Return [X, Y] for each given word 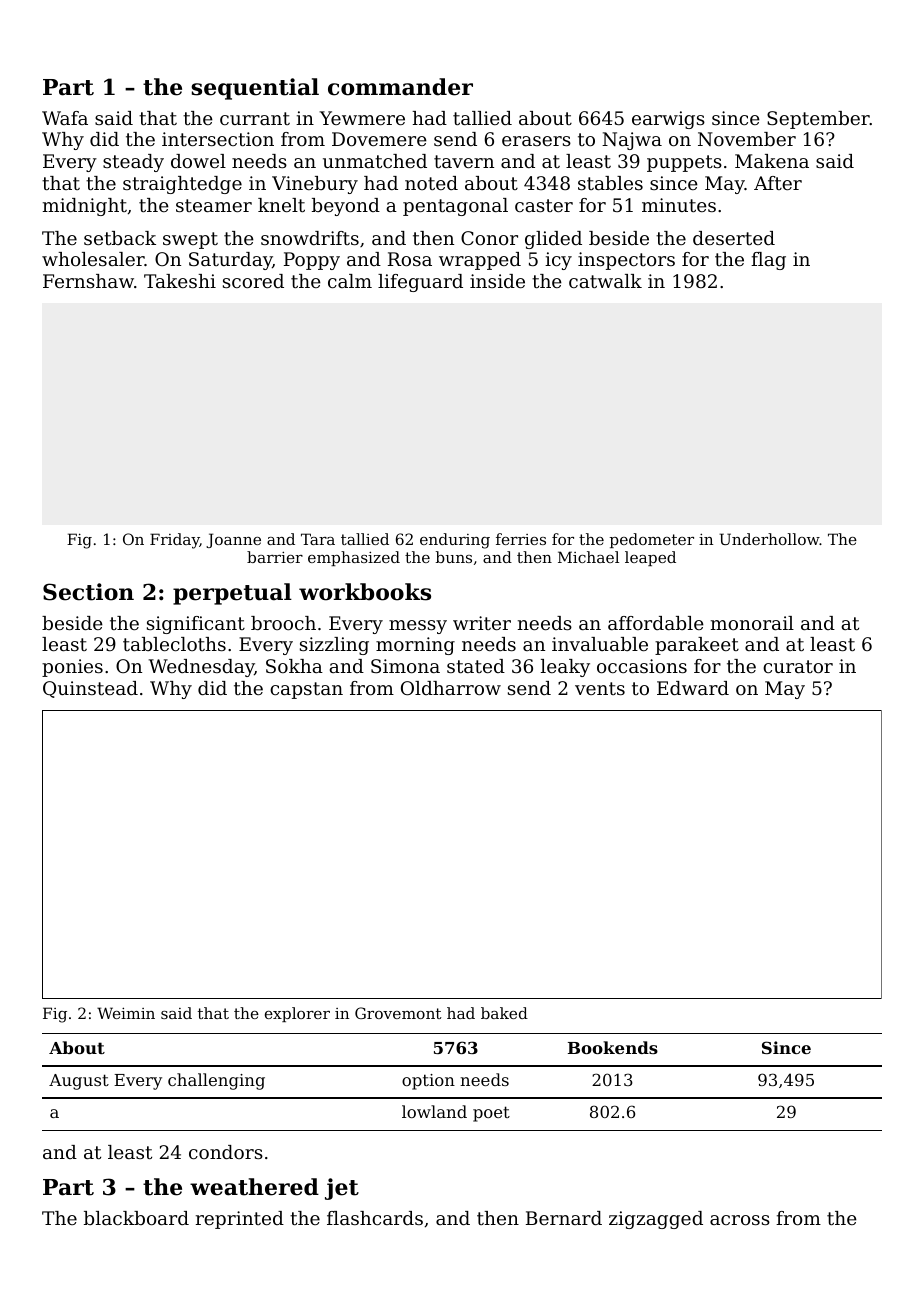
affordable [656, 623]
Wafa [65, 118]
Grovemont [398, 1013]
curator [798, 666]
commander [400, 87]
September [818, 120]
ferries [521, 539]
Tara [318, 539]
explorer [297, 1014]
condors [226, 1152]
